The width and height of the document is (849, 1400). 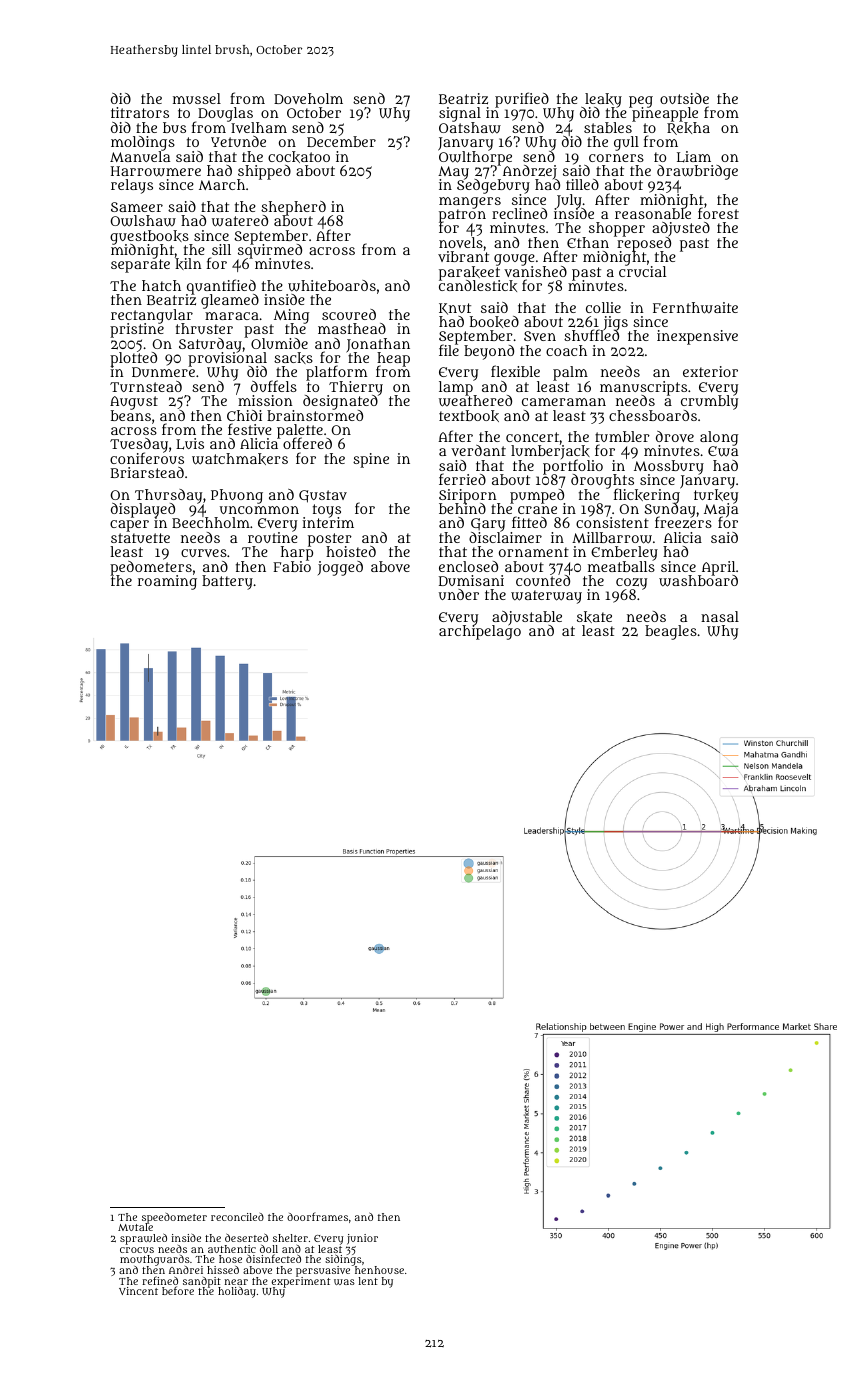 I want to click on archipelago, so click(x=480, y=633).
